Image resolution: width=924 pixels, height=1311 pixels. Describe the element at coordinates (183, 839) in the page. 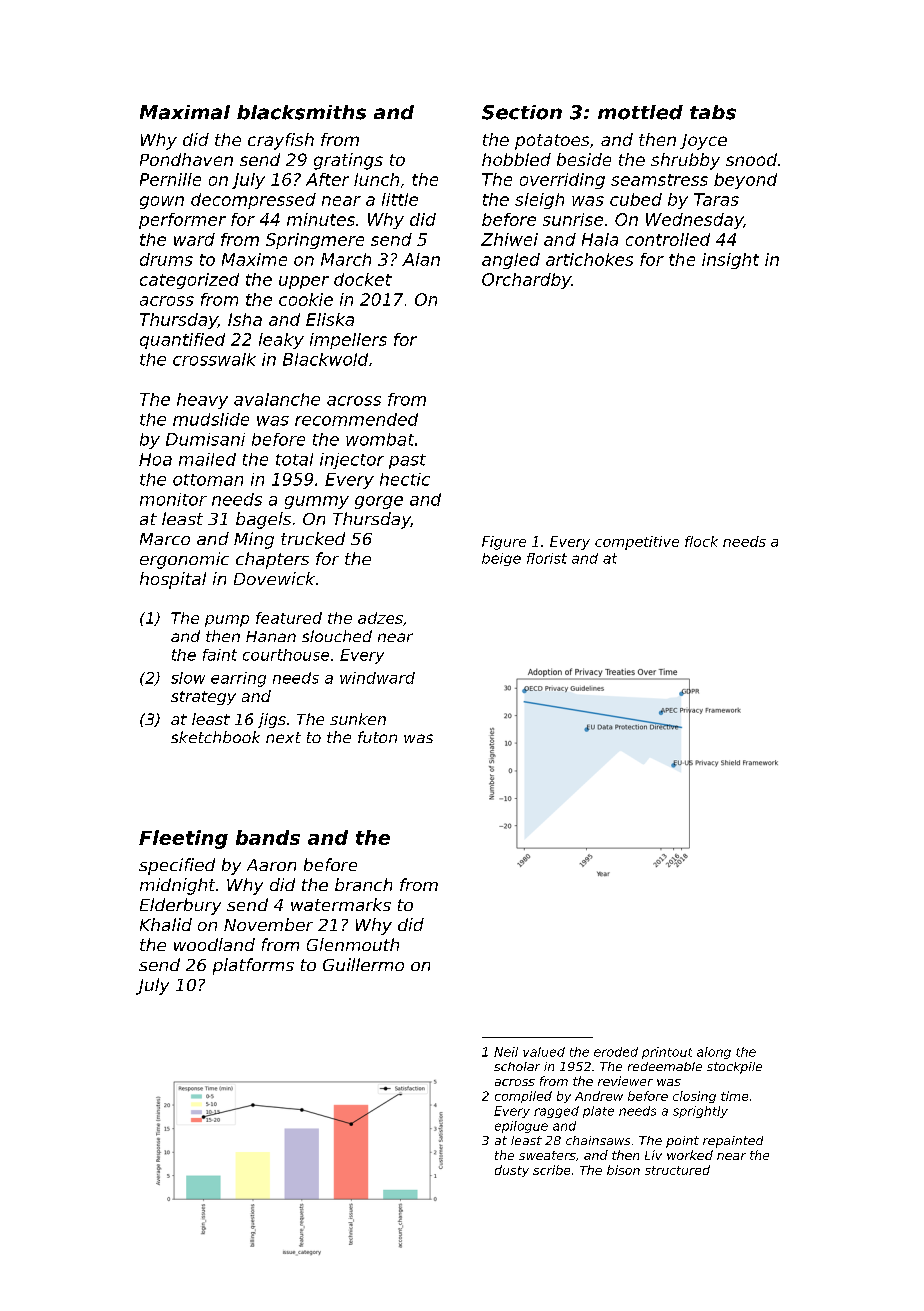

I see `Fleeting` at that location.
